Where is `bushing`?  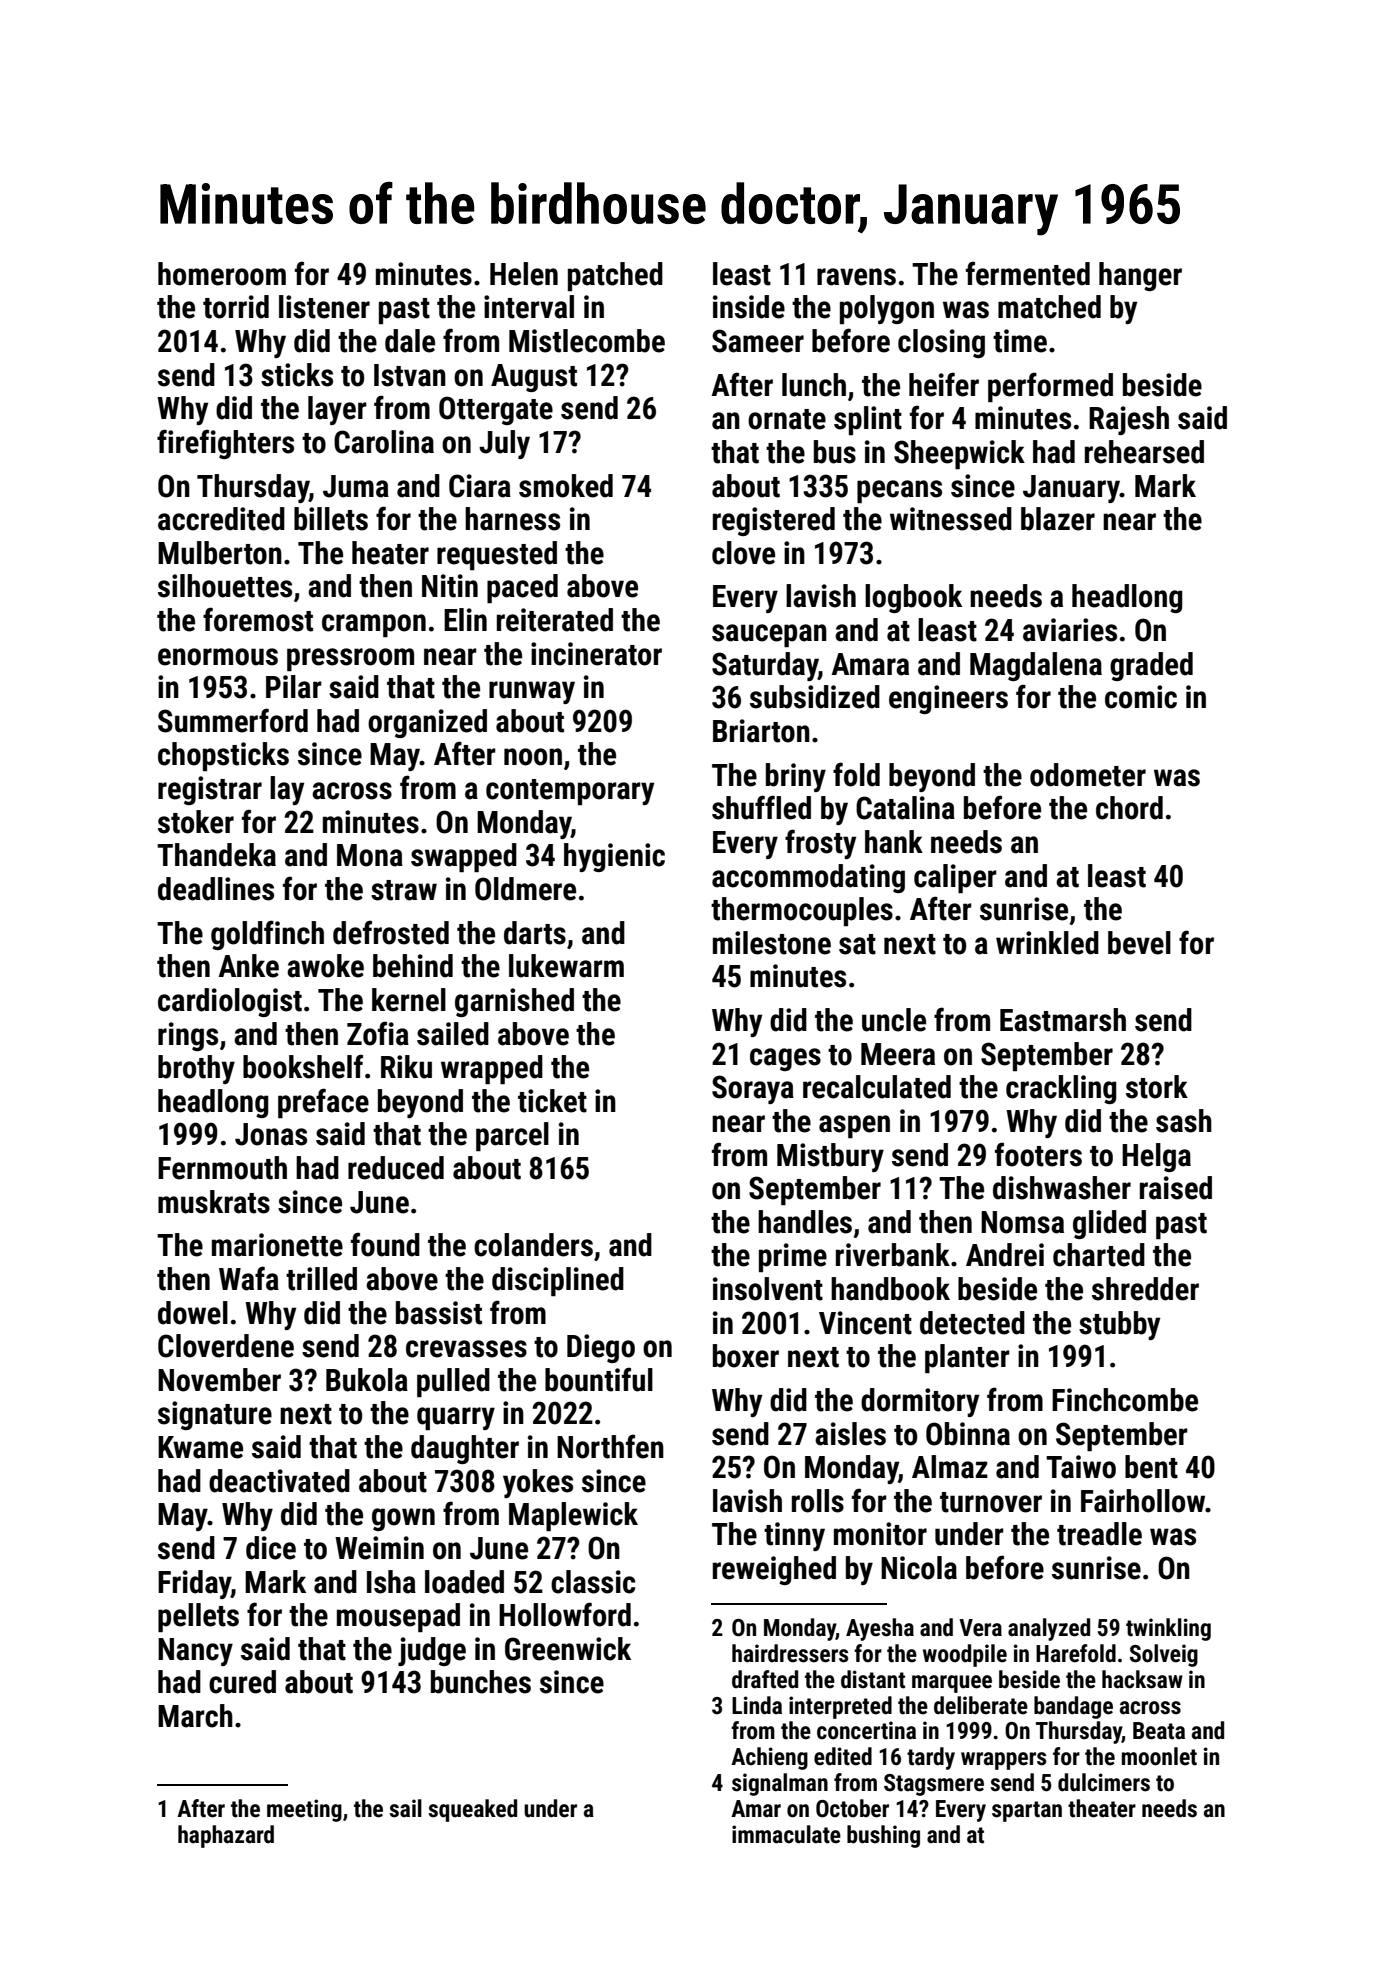
bushing is located at coordinates (883, 1836).
